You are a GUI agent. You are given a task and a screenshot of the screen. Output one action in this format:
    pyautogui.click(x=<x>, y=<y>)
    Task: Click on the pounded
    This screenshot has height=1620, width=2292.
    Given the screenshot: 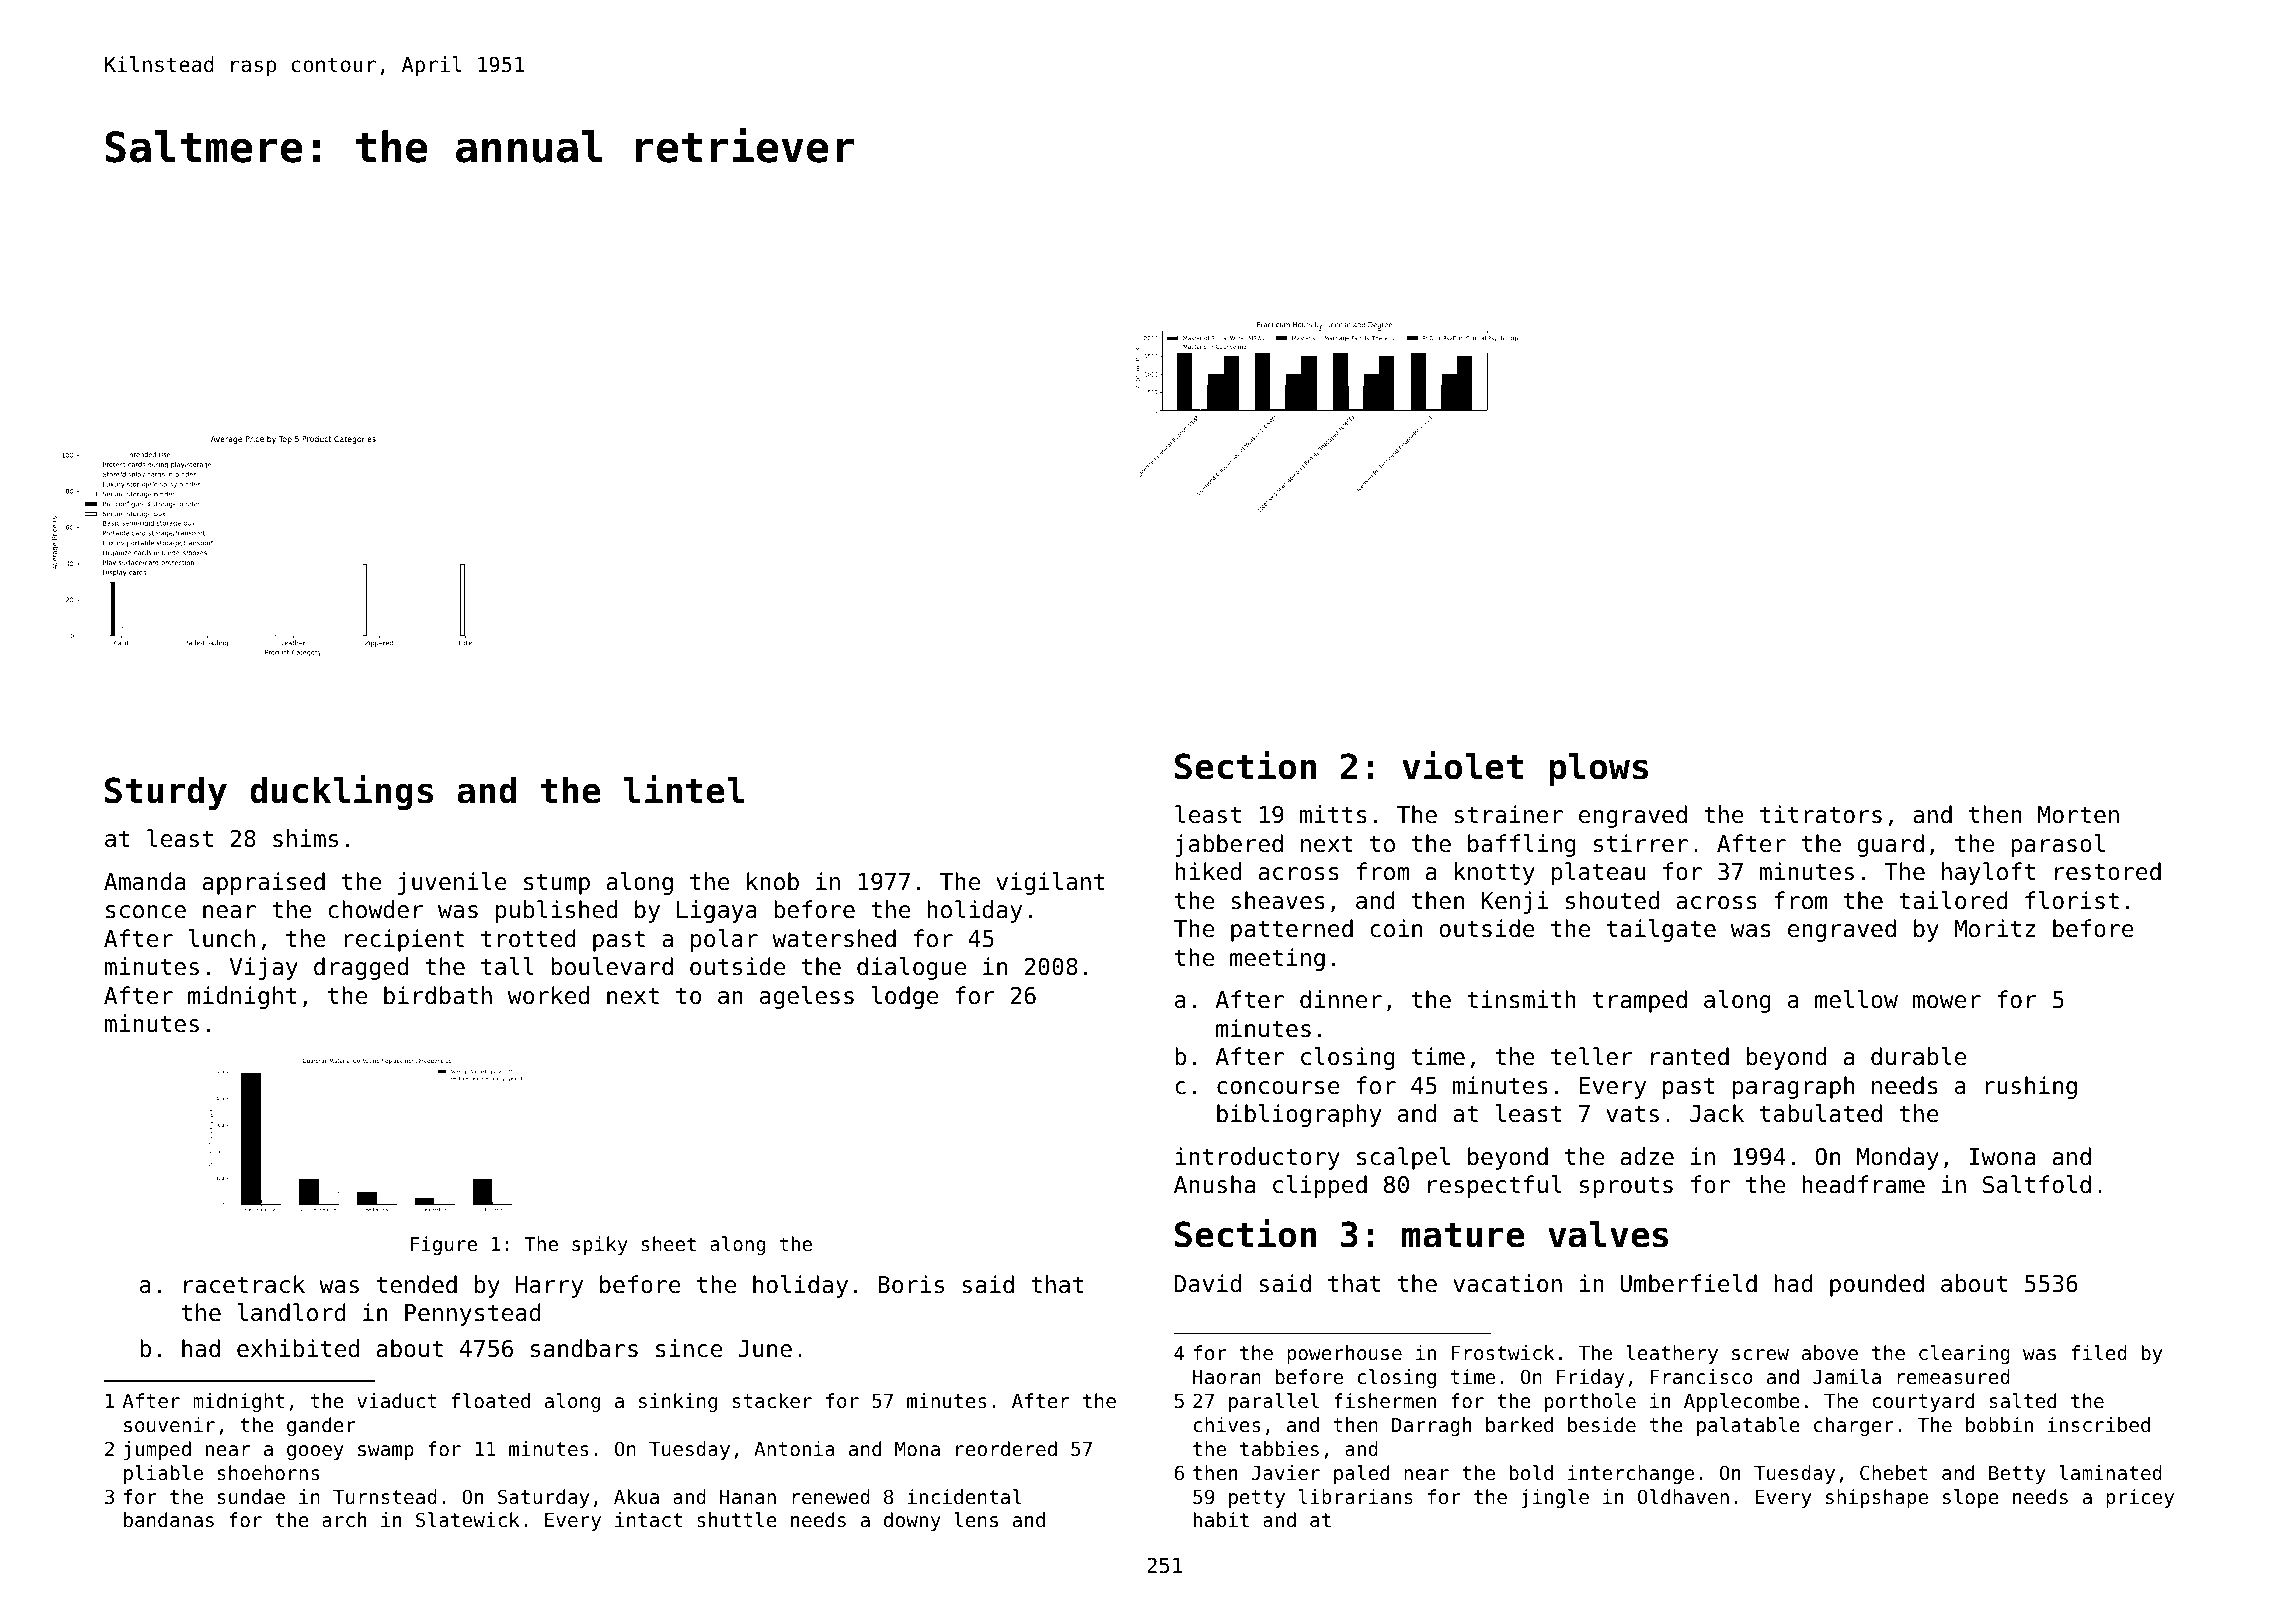 What is the action you would take?
    pyautogui.click(x=1877, y=1285)
